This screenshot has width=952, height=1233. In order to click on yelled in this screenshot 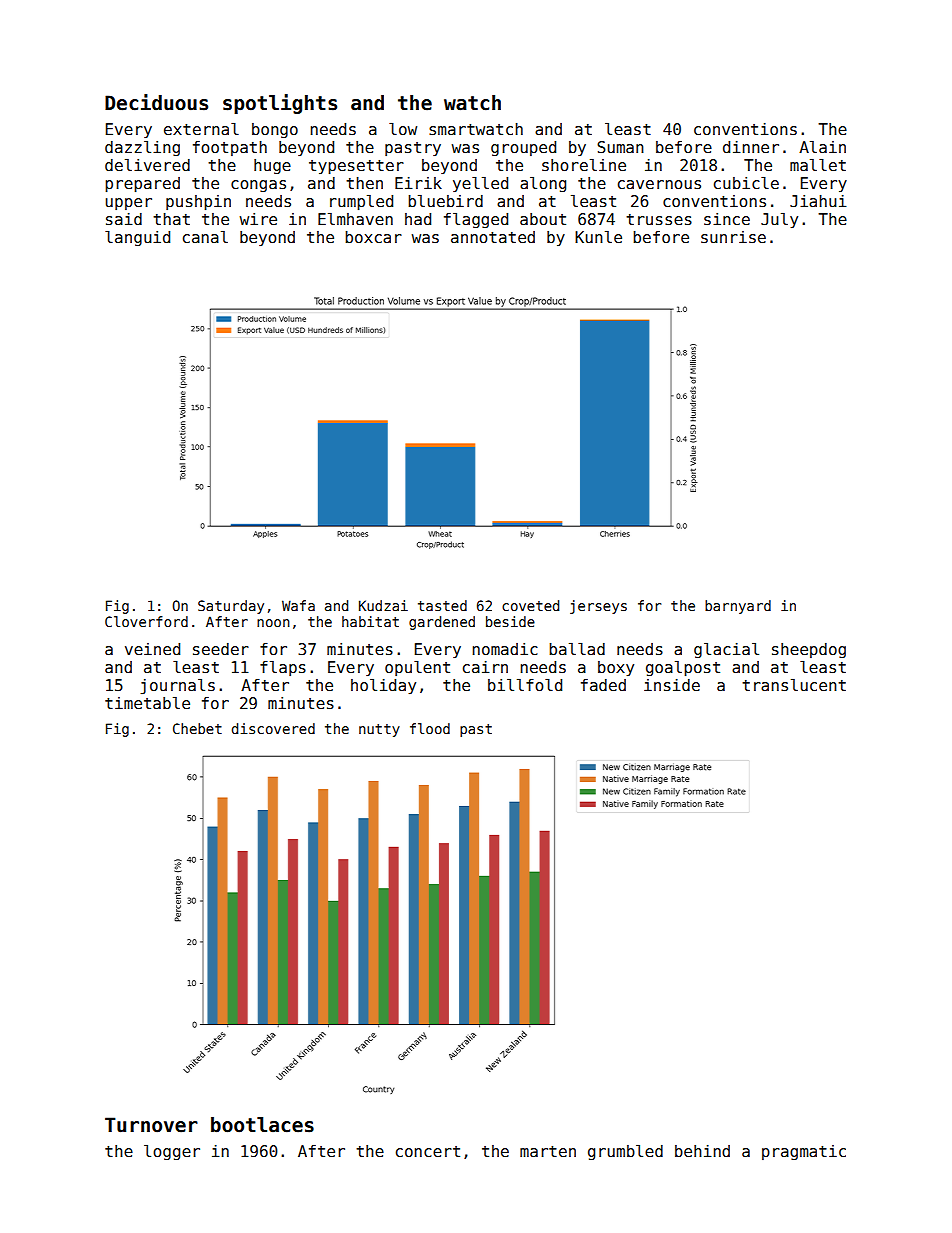, I will do `click(480, 184)`.
